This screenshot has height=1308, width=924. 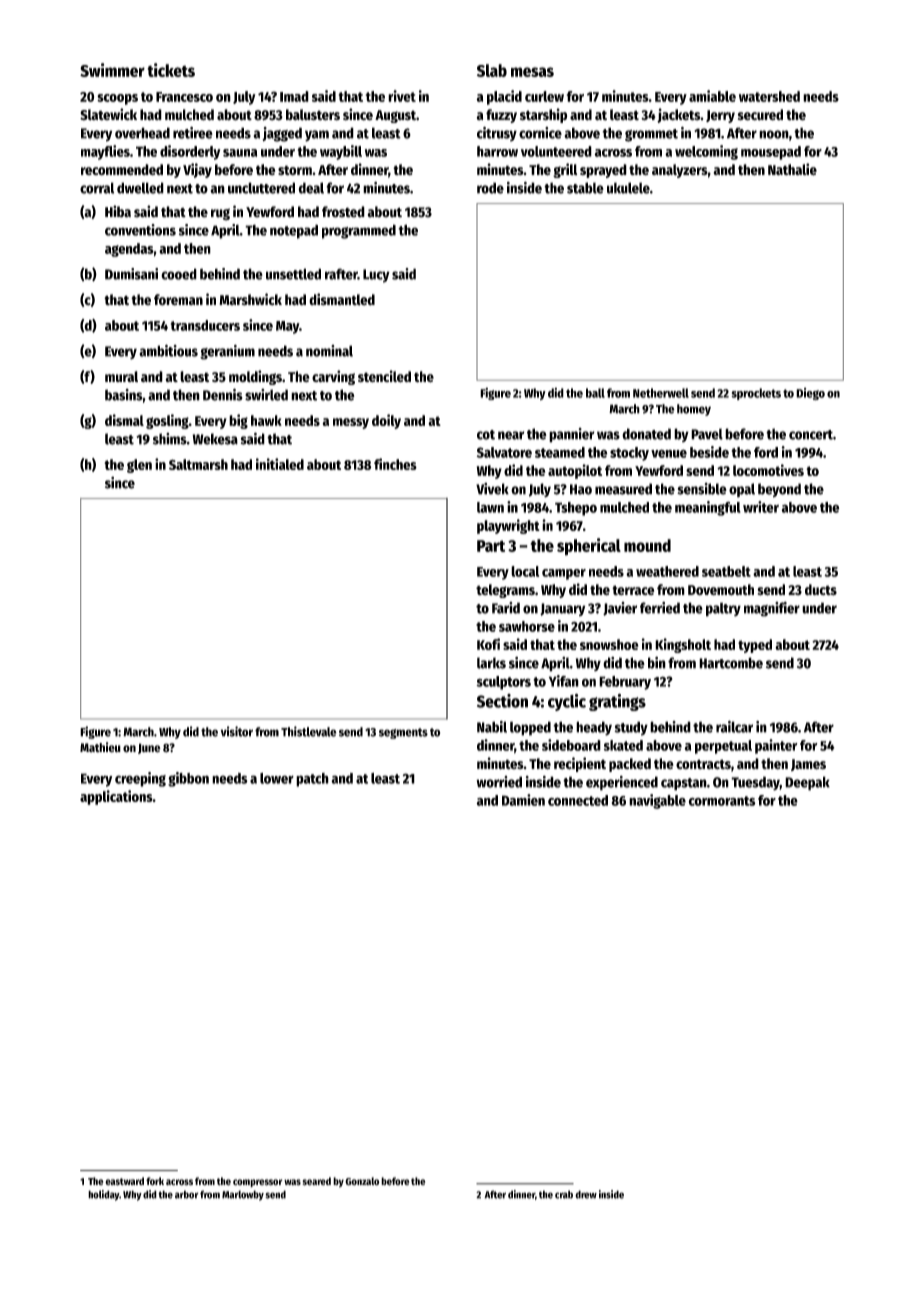 I want to click on amiable, so click(x=712, y=96).
